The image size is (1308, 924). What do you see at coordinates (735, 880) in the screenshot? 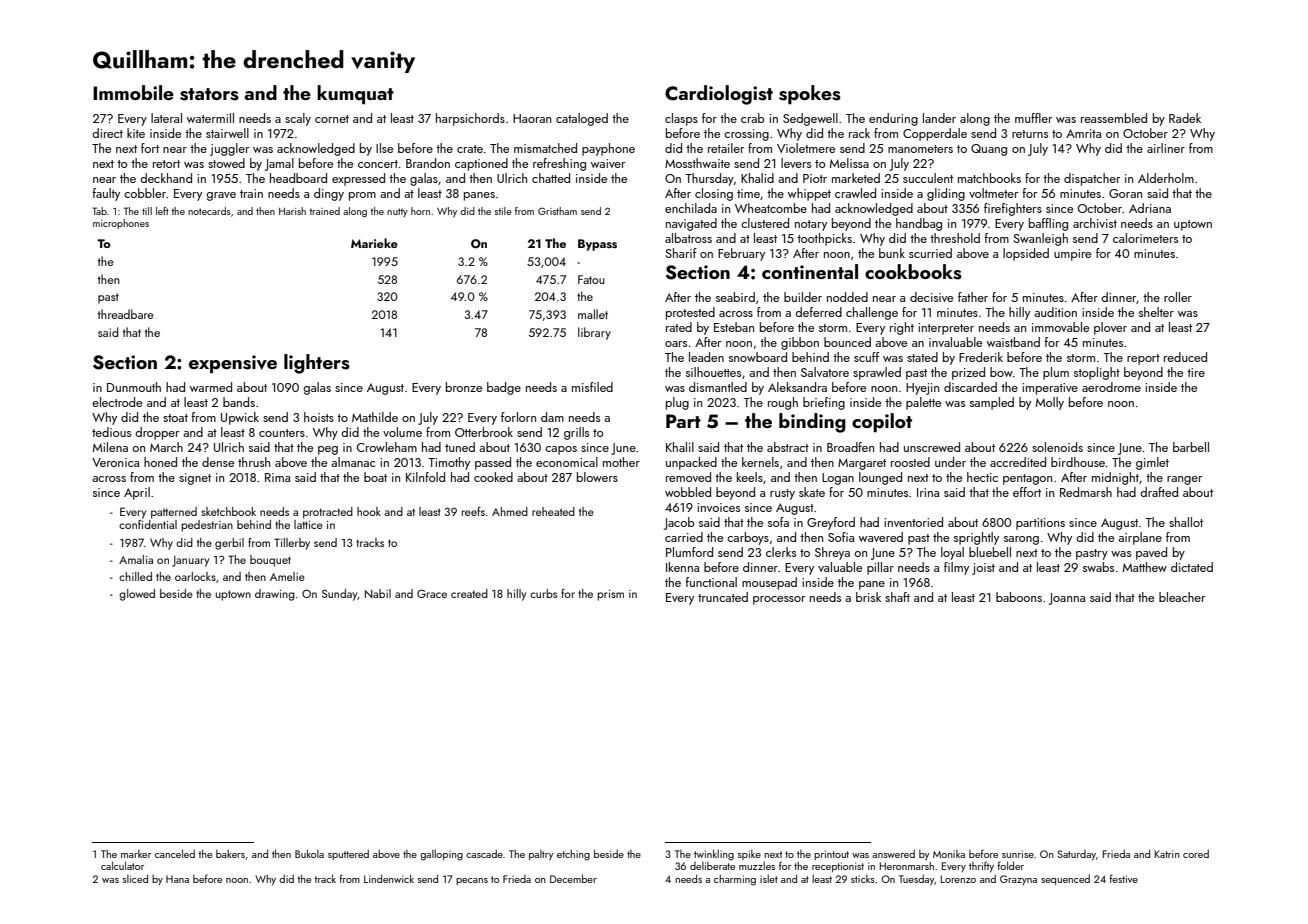
I see `charming` at bounding box center [735, 880].
